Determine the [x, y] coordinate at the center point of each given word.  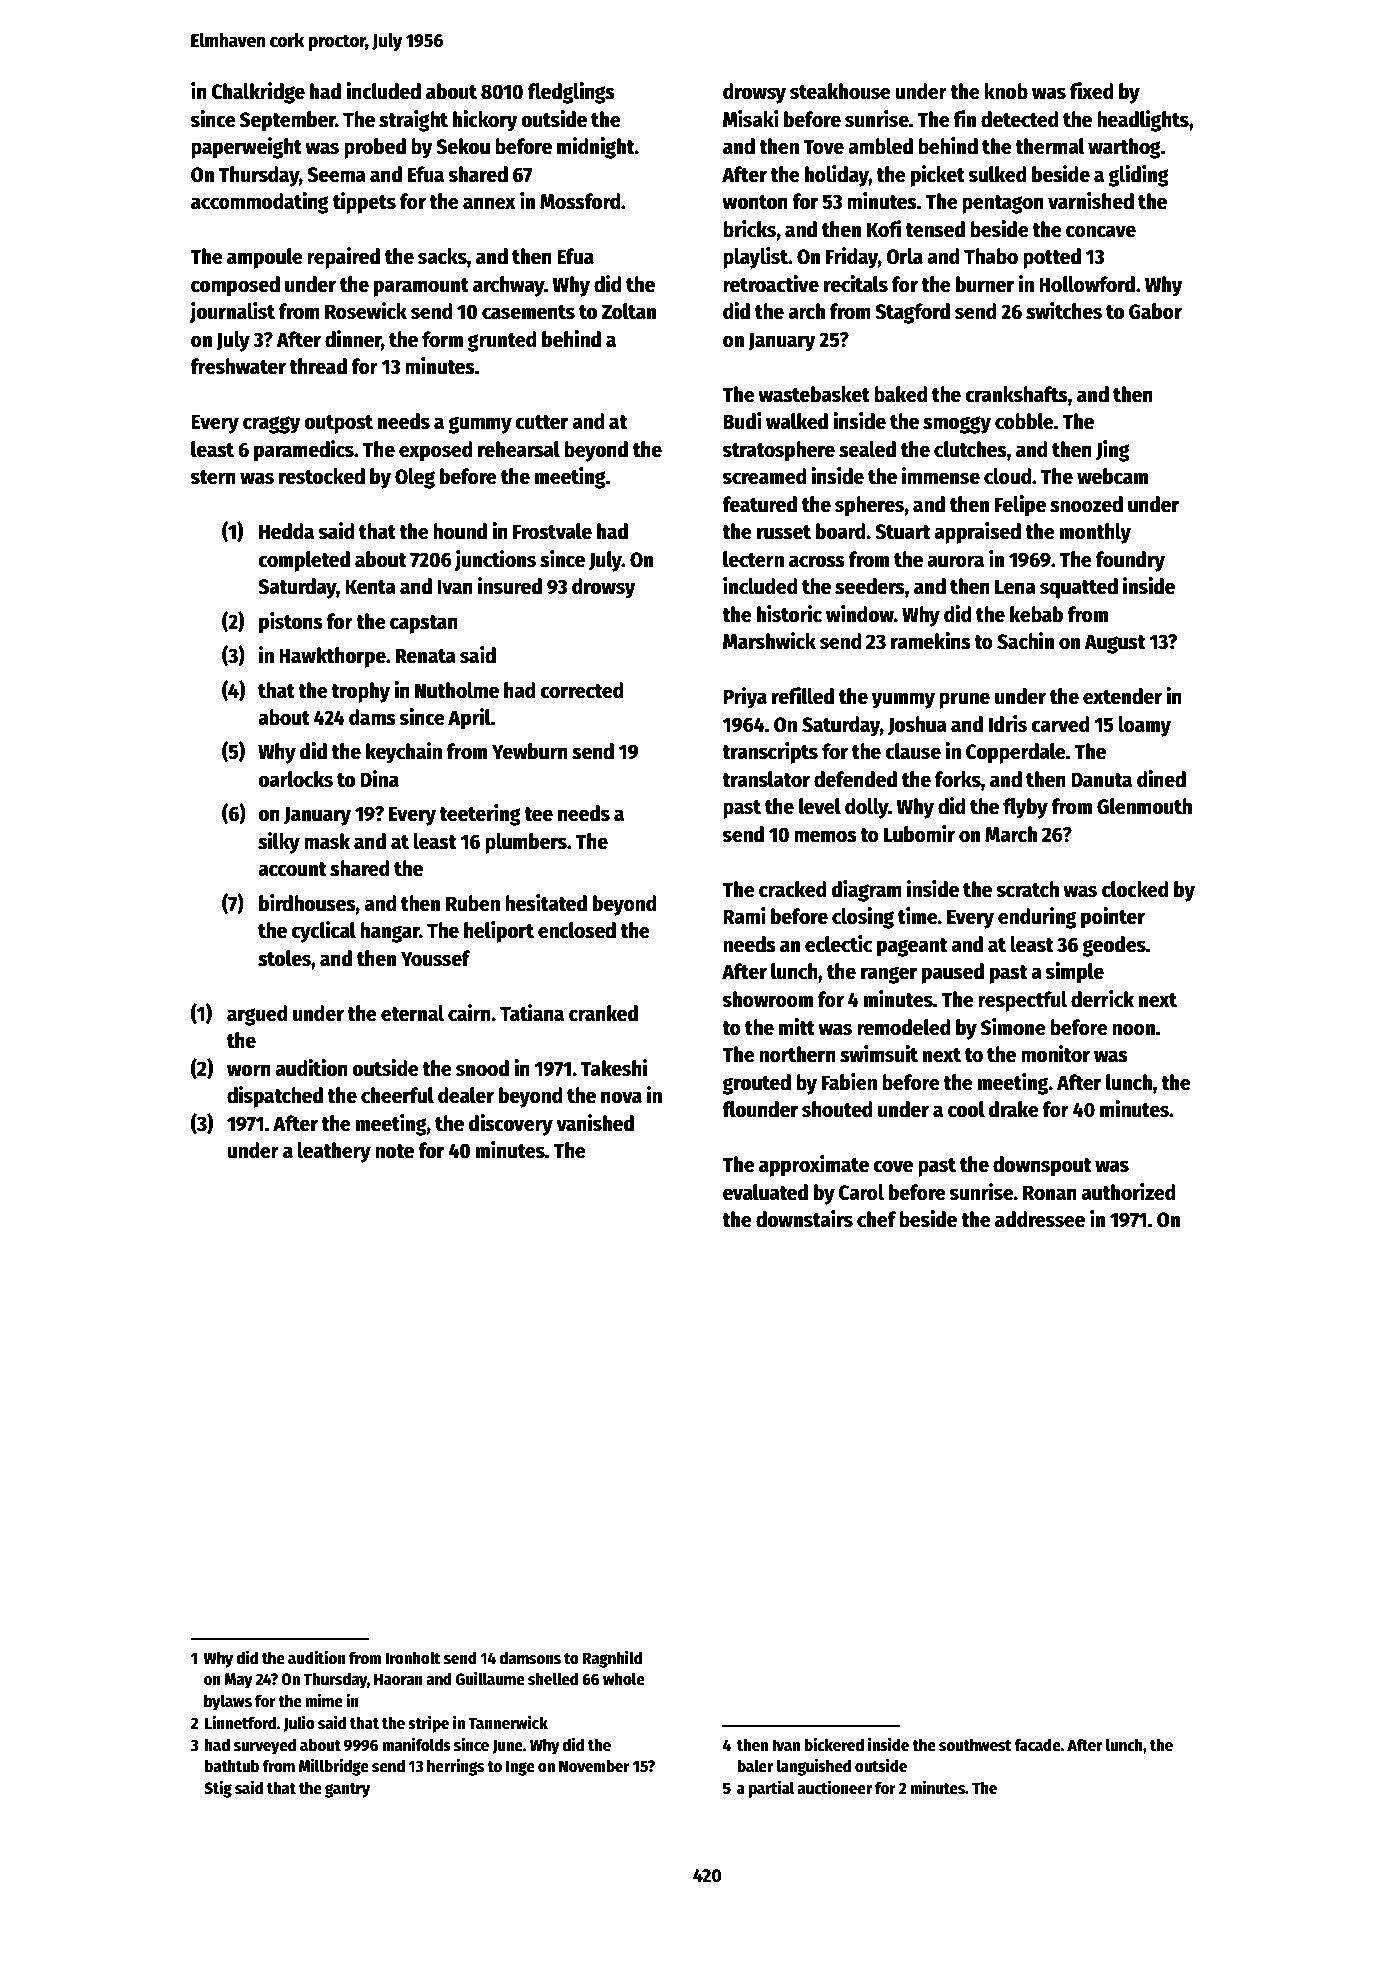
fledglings [571, 93]
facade [1037, 1745]
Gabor [1155, 311]
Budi [742, 421]
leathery [334, 1152]
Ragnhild [612, 1659]
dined [1161, 779]
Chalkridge [258, 93]
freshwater [238, 366]
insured [510, 586]
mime [324, 1700]
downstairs [804, 1219]
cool [966, 1109]
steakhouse [840, 91]
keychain [404, 753]
